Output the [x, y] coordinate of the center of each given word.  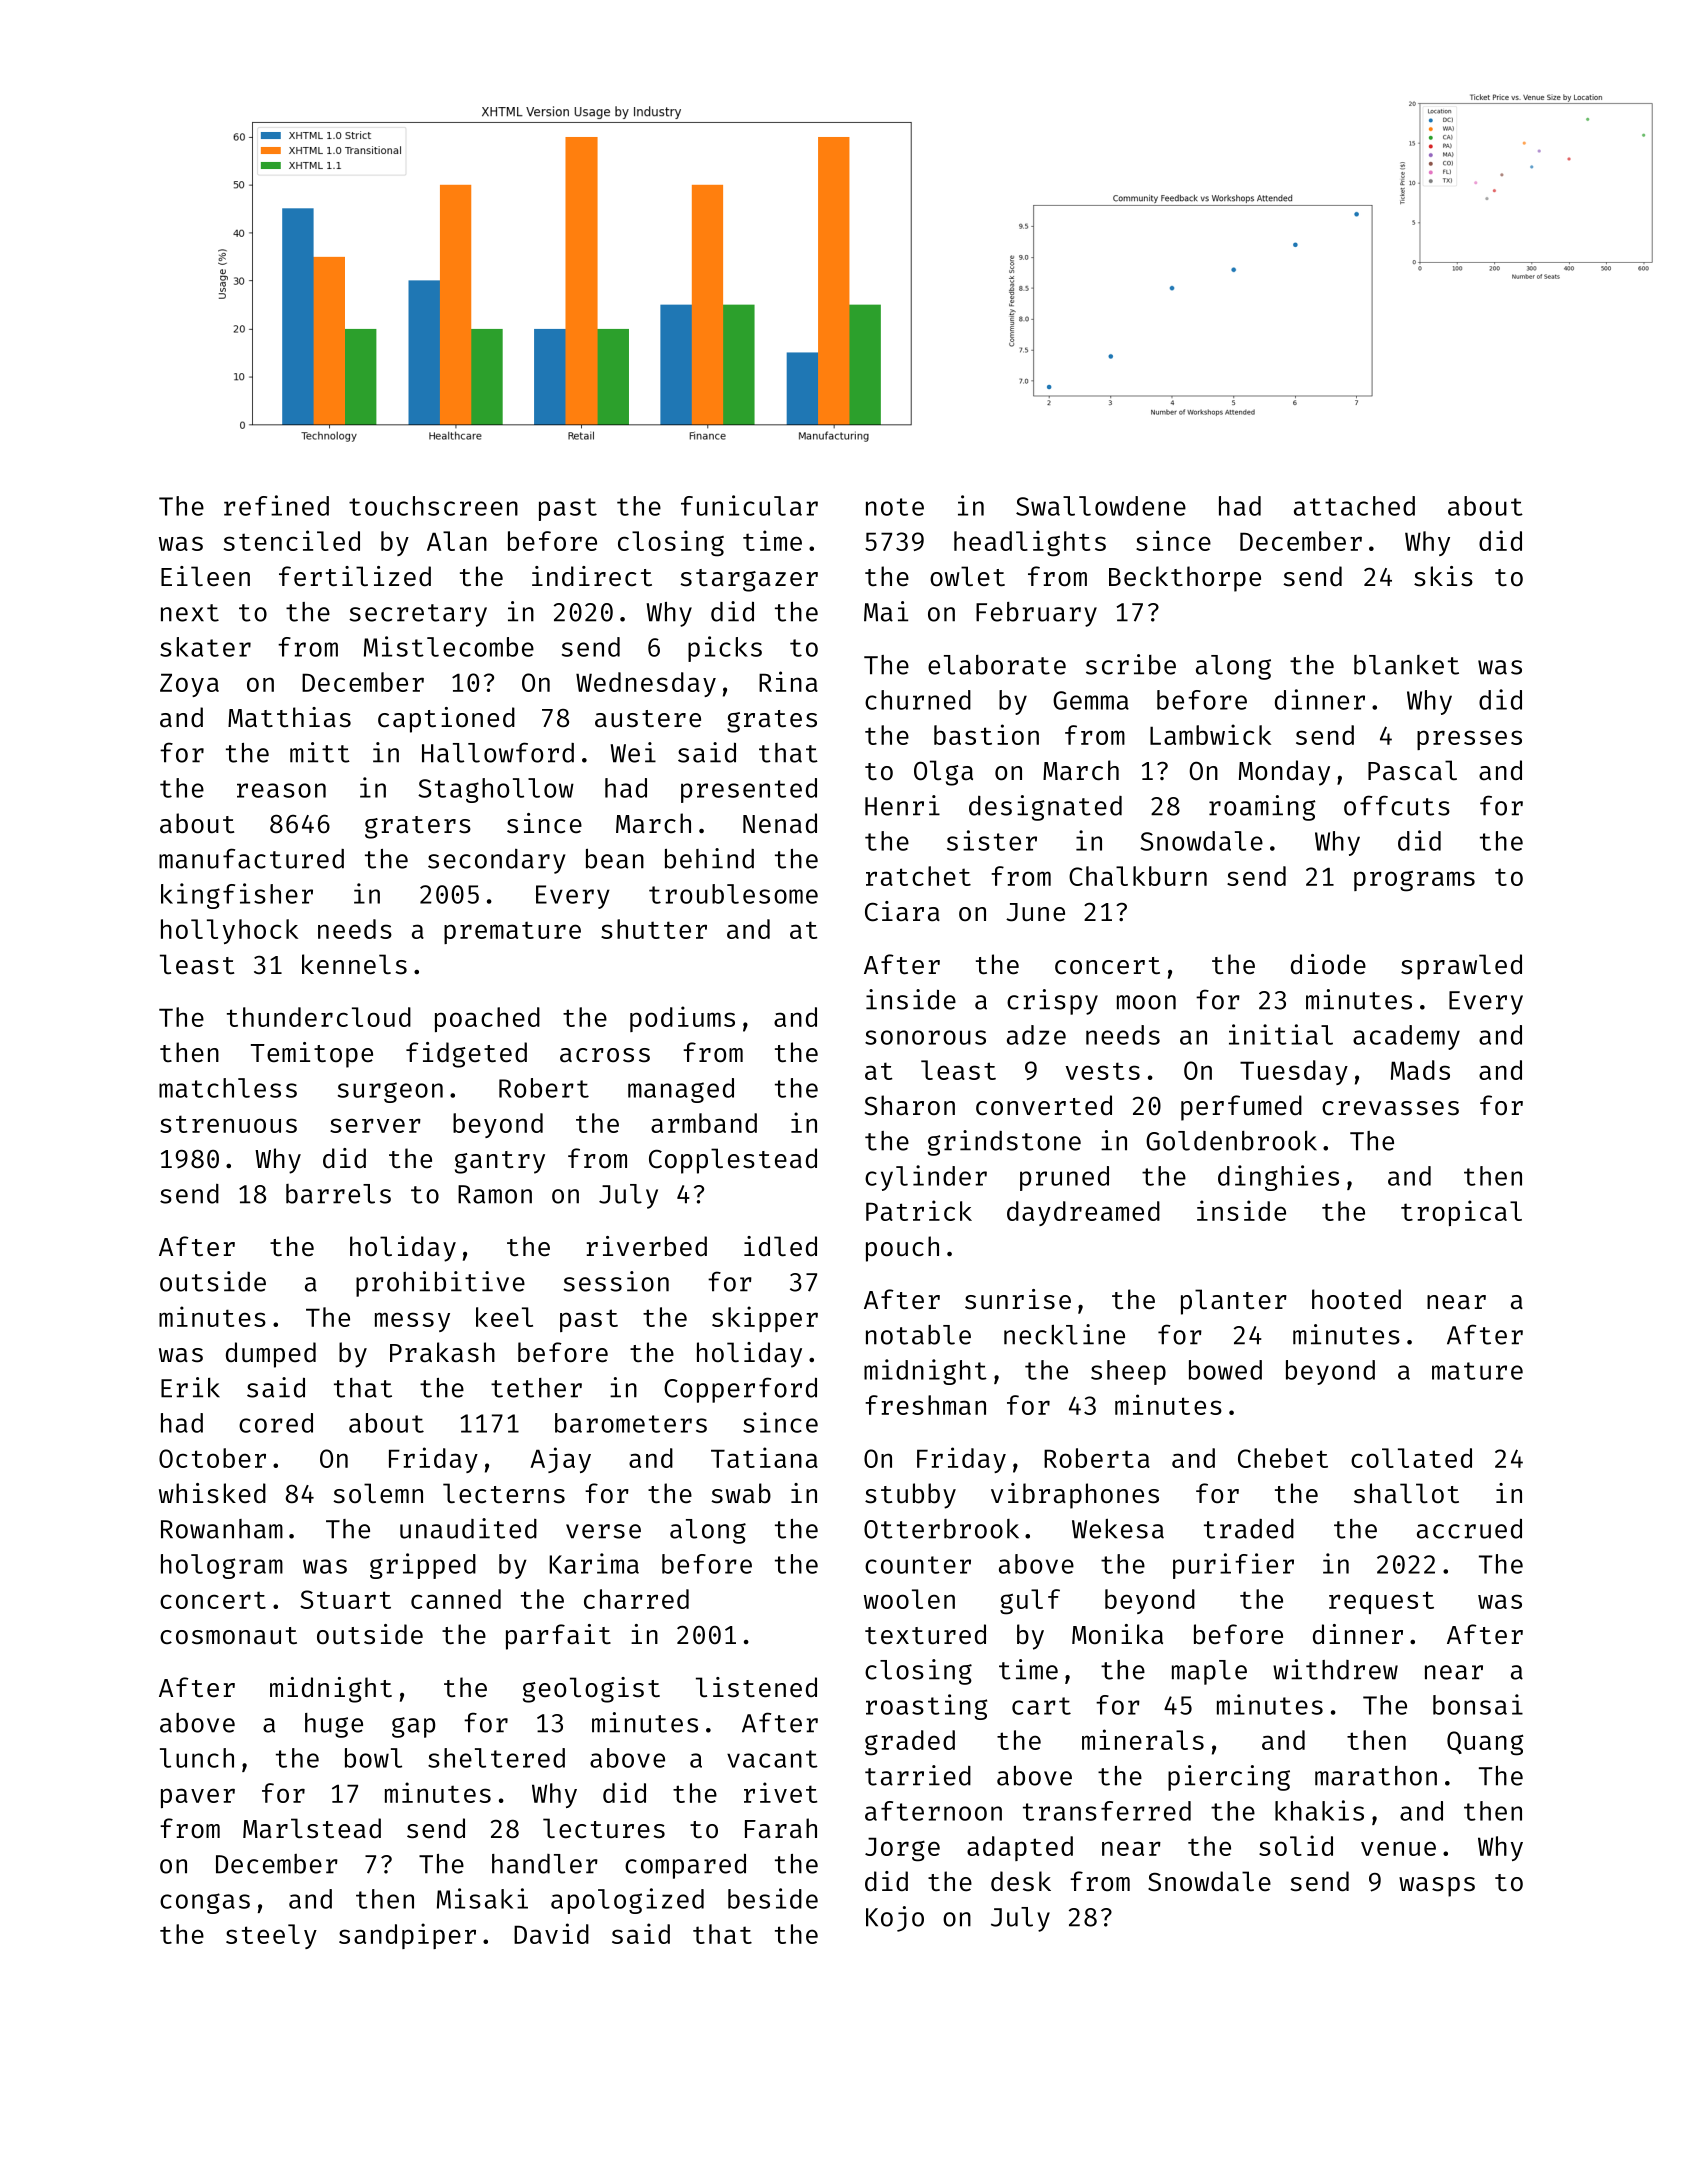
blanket [1406, 665]
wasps [1437, 1887]
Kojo [895, 1919]
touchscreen [433, 506]
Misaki [482, 1898]
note [895, 507]
